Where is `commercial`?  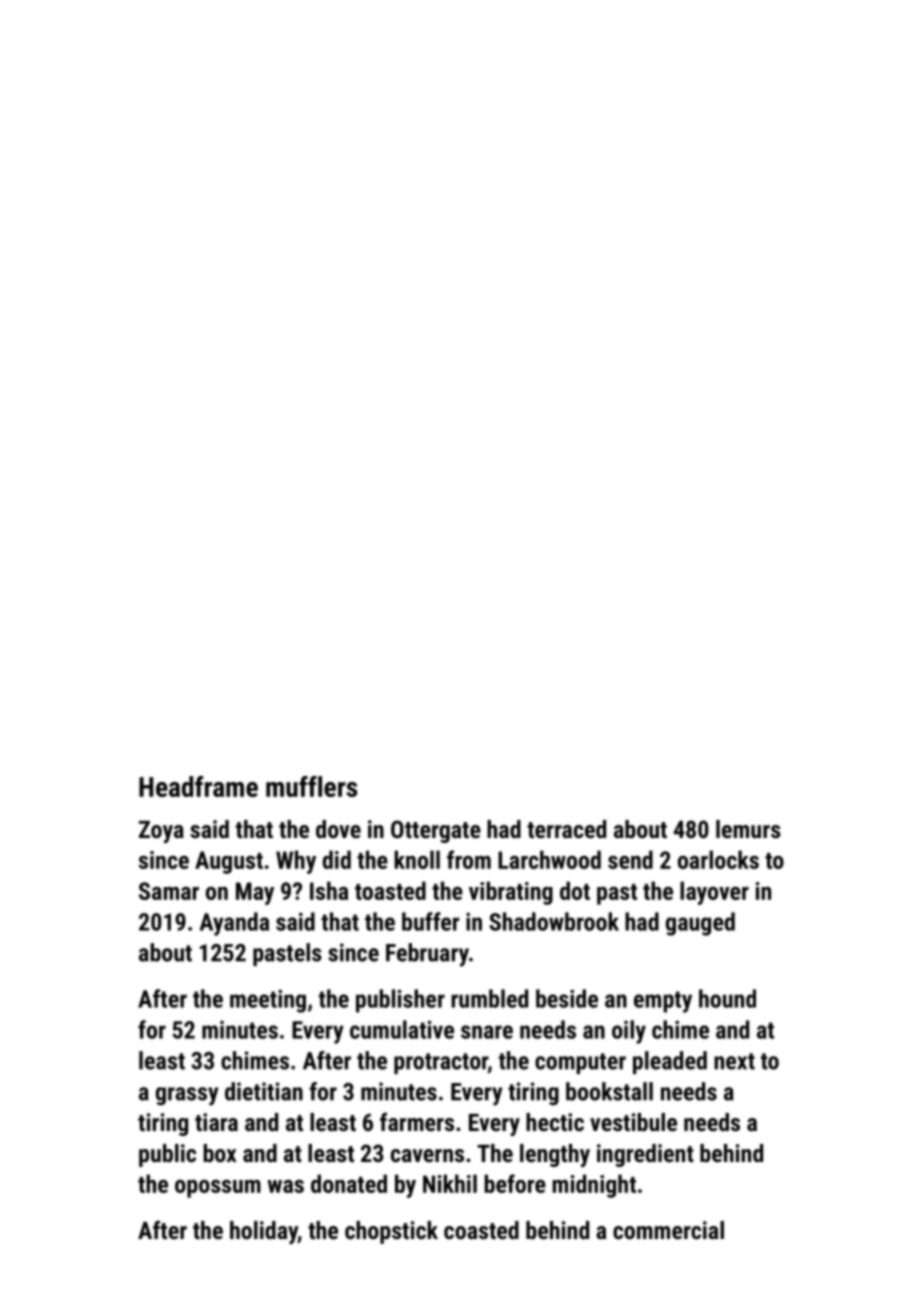
commercial is located at coordinates (668, 1230).
